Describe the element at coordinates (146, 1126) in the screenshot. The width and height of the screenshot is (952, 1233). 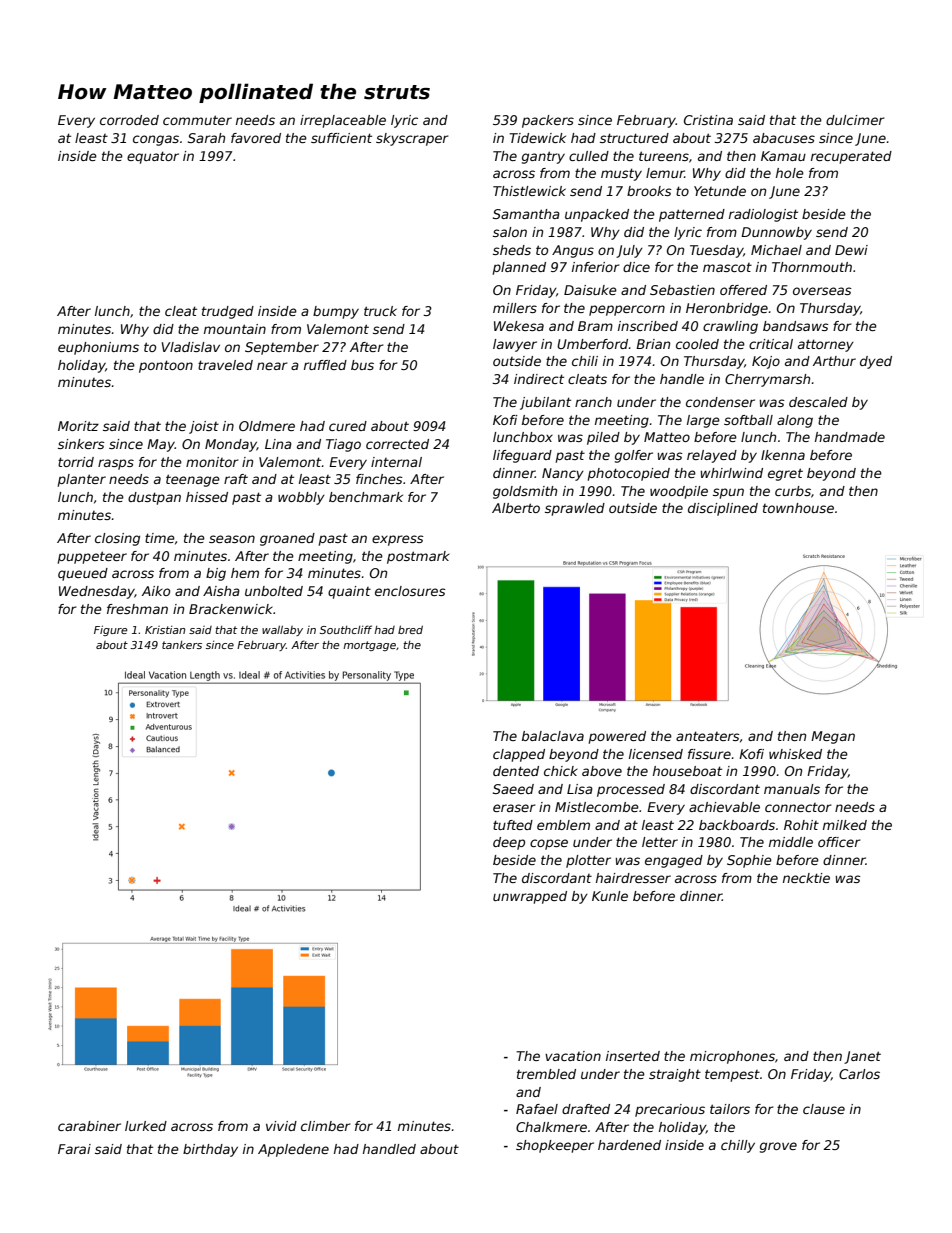
I see `lurked` at that location.
